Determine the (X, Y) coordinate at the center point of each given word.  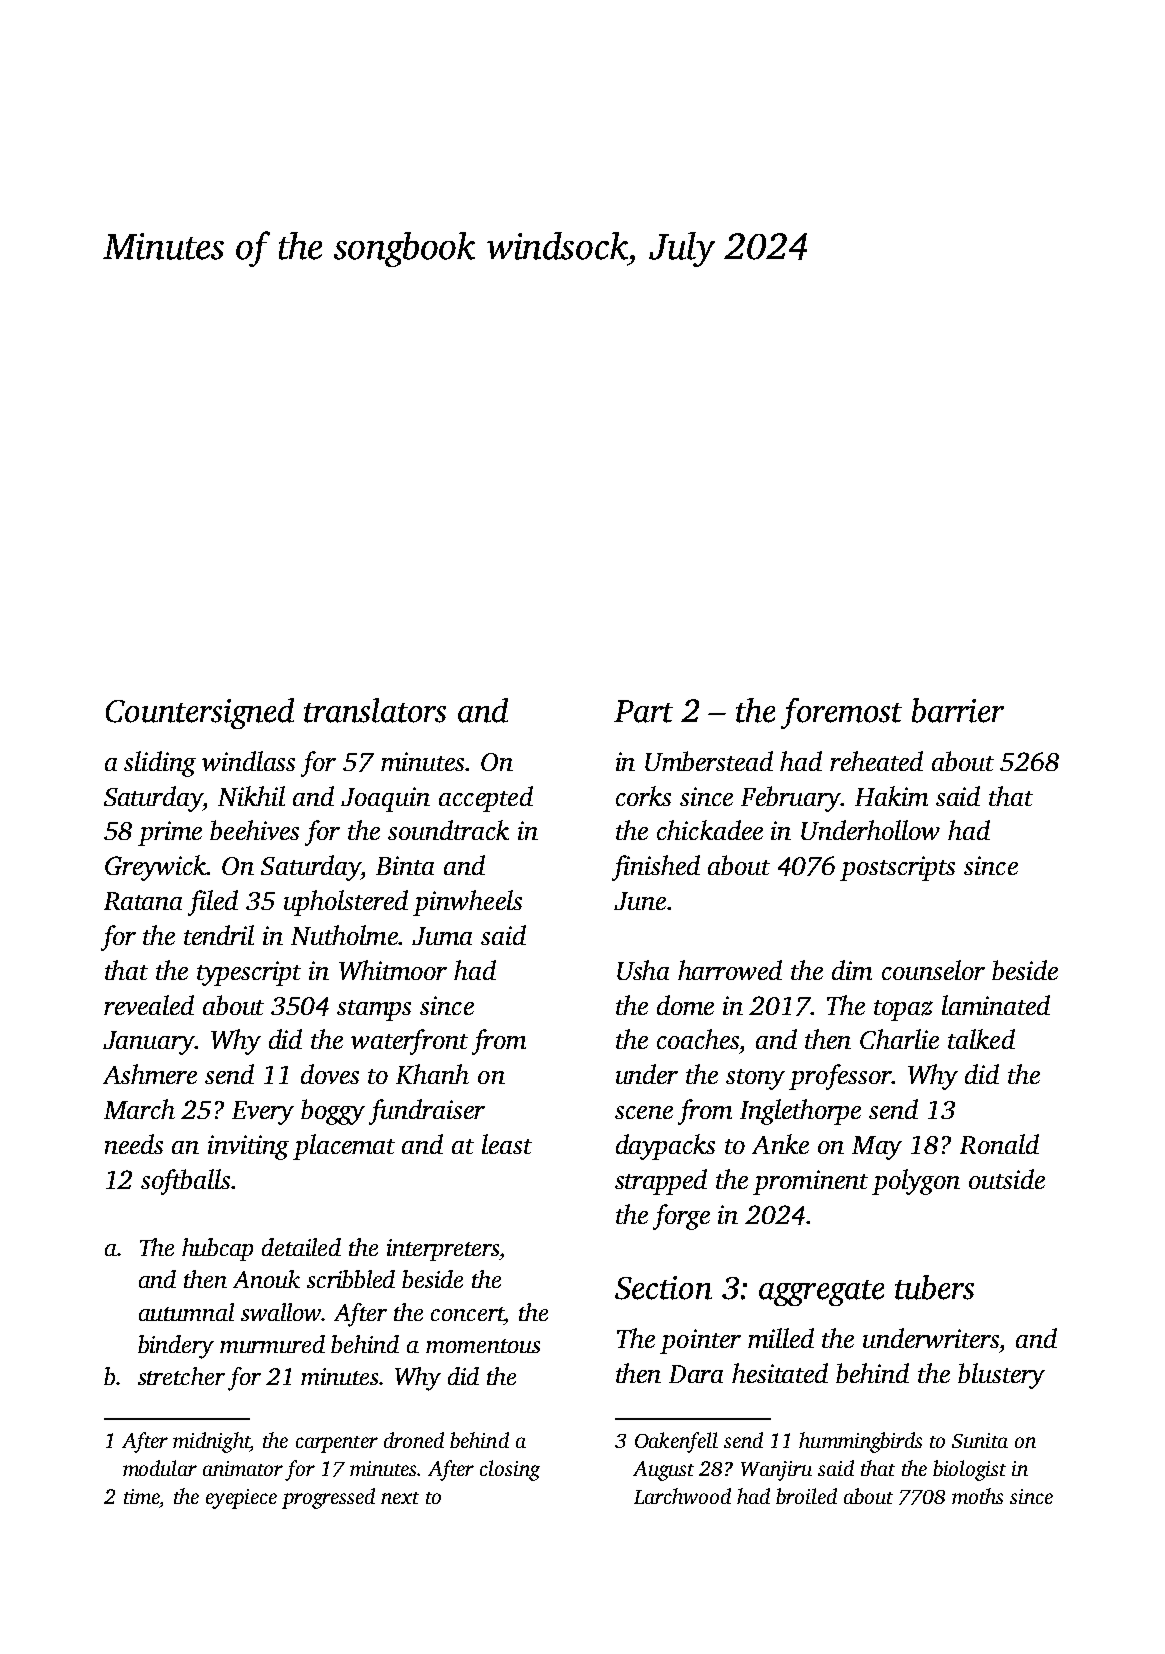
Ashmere (150, 1074)
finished (656, 868)
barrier (958, 710)
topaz (903, 1010)
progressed (328, 1498)
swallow (281, 1312)
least (507, 1144)
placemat (344, 1147)
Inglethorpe (800, 1112)
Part (643, 711)
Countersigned (200, 713)
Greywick (156, 868)
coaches (698, 1039)
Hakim (891, 796)
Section (663, 1288)
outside (1007, 1179)
